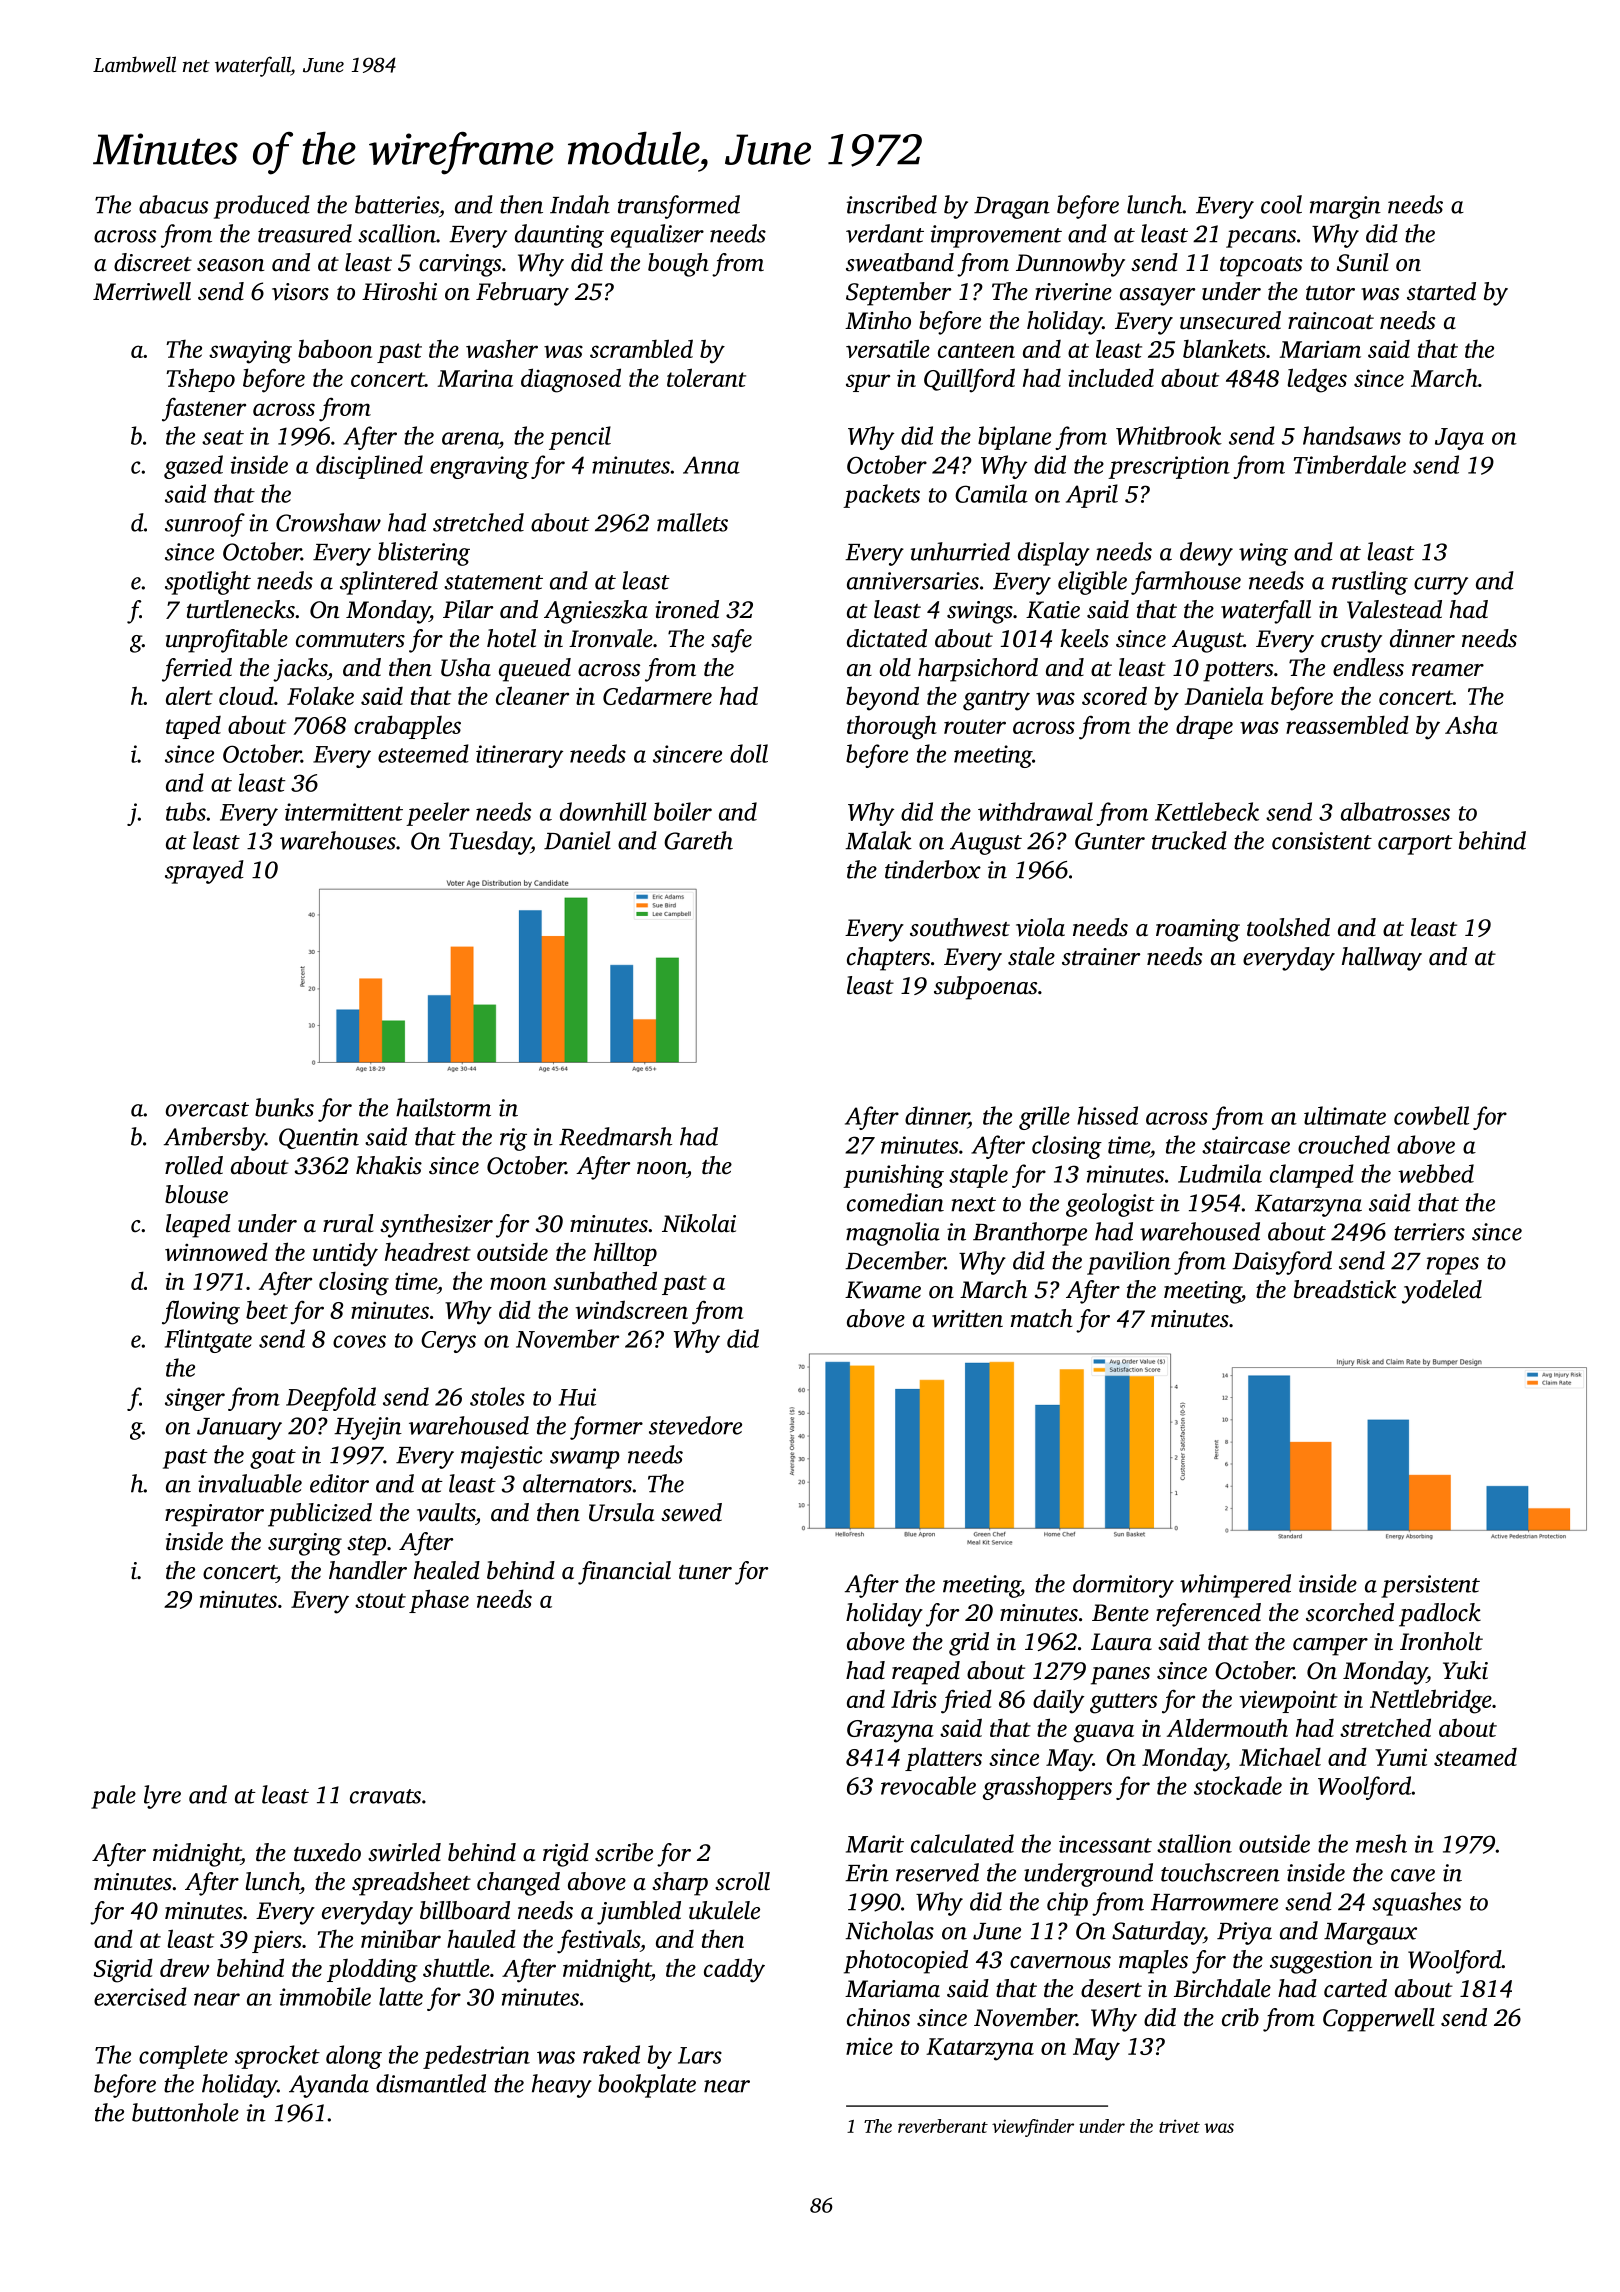  Describe the element at coordinates (882, 698) in the image. I see `beyond` at that location.
